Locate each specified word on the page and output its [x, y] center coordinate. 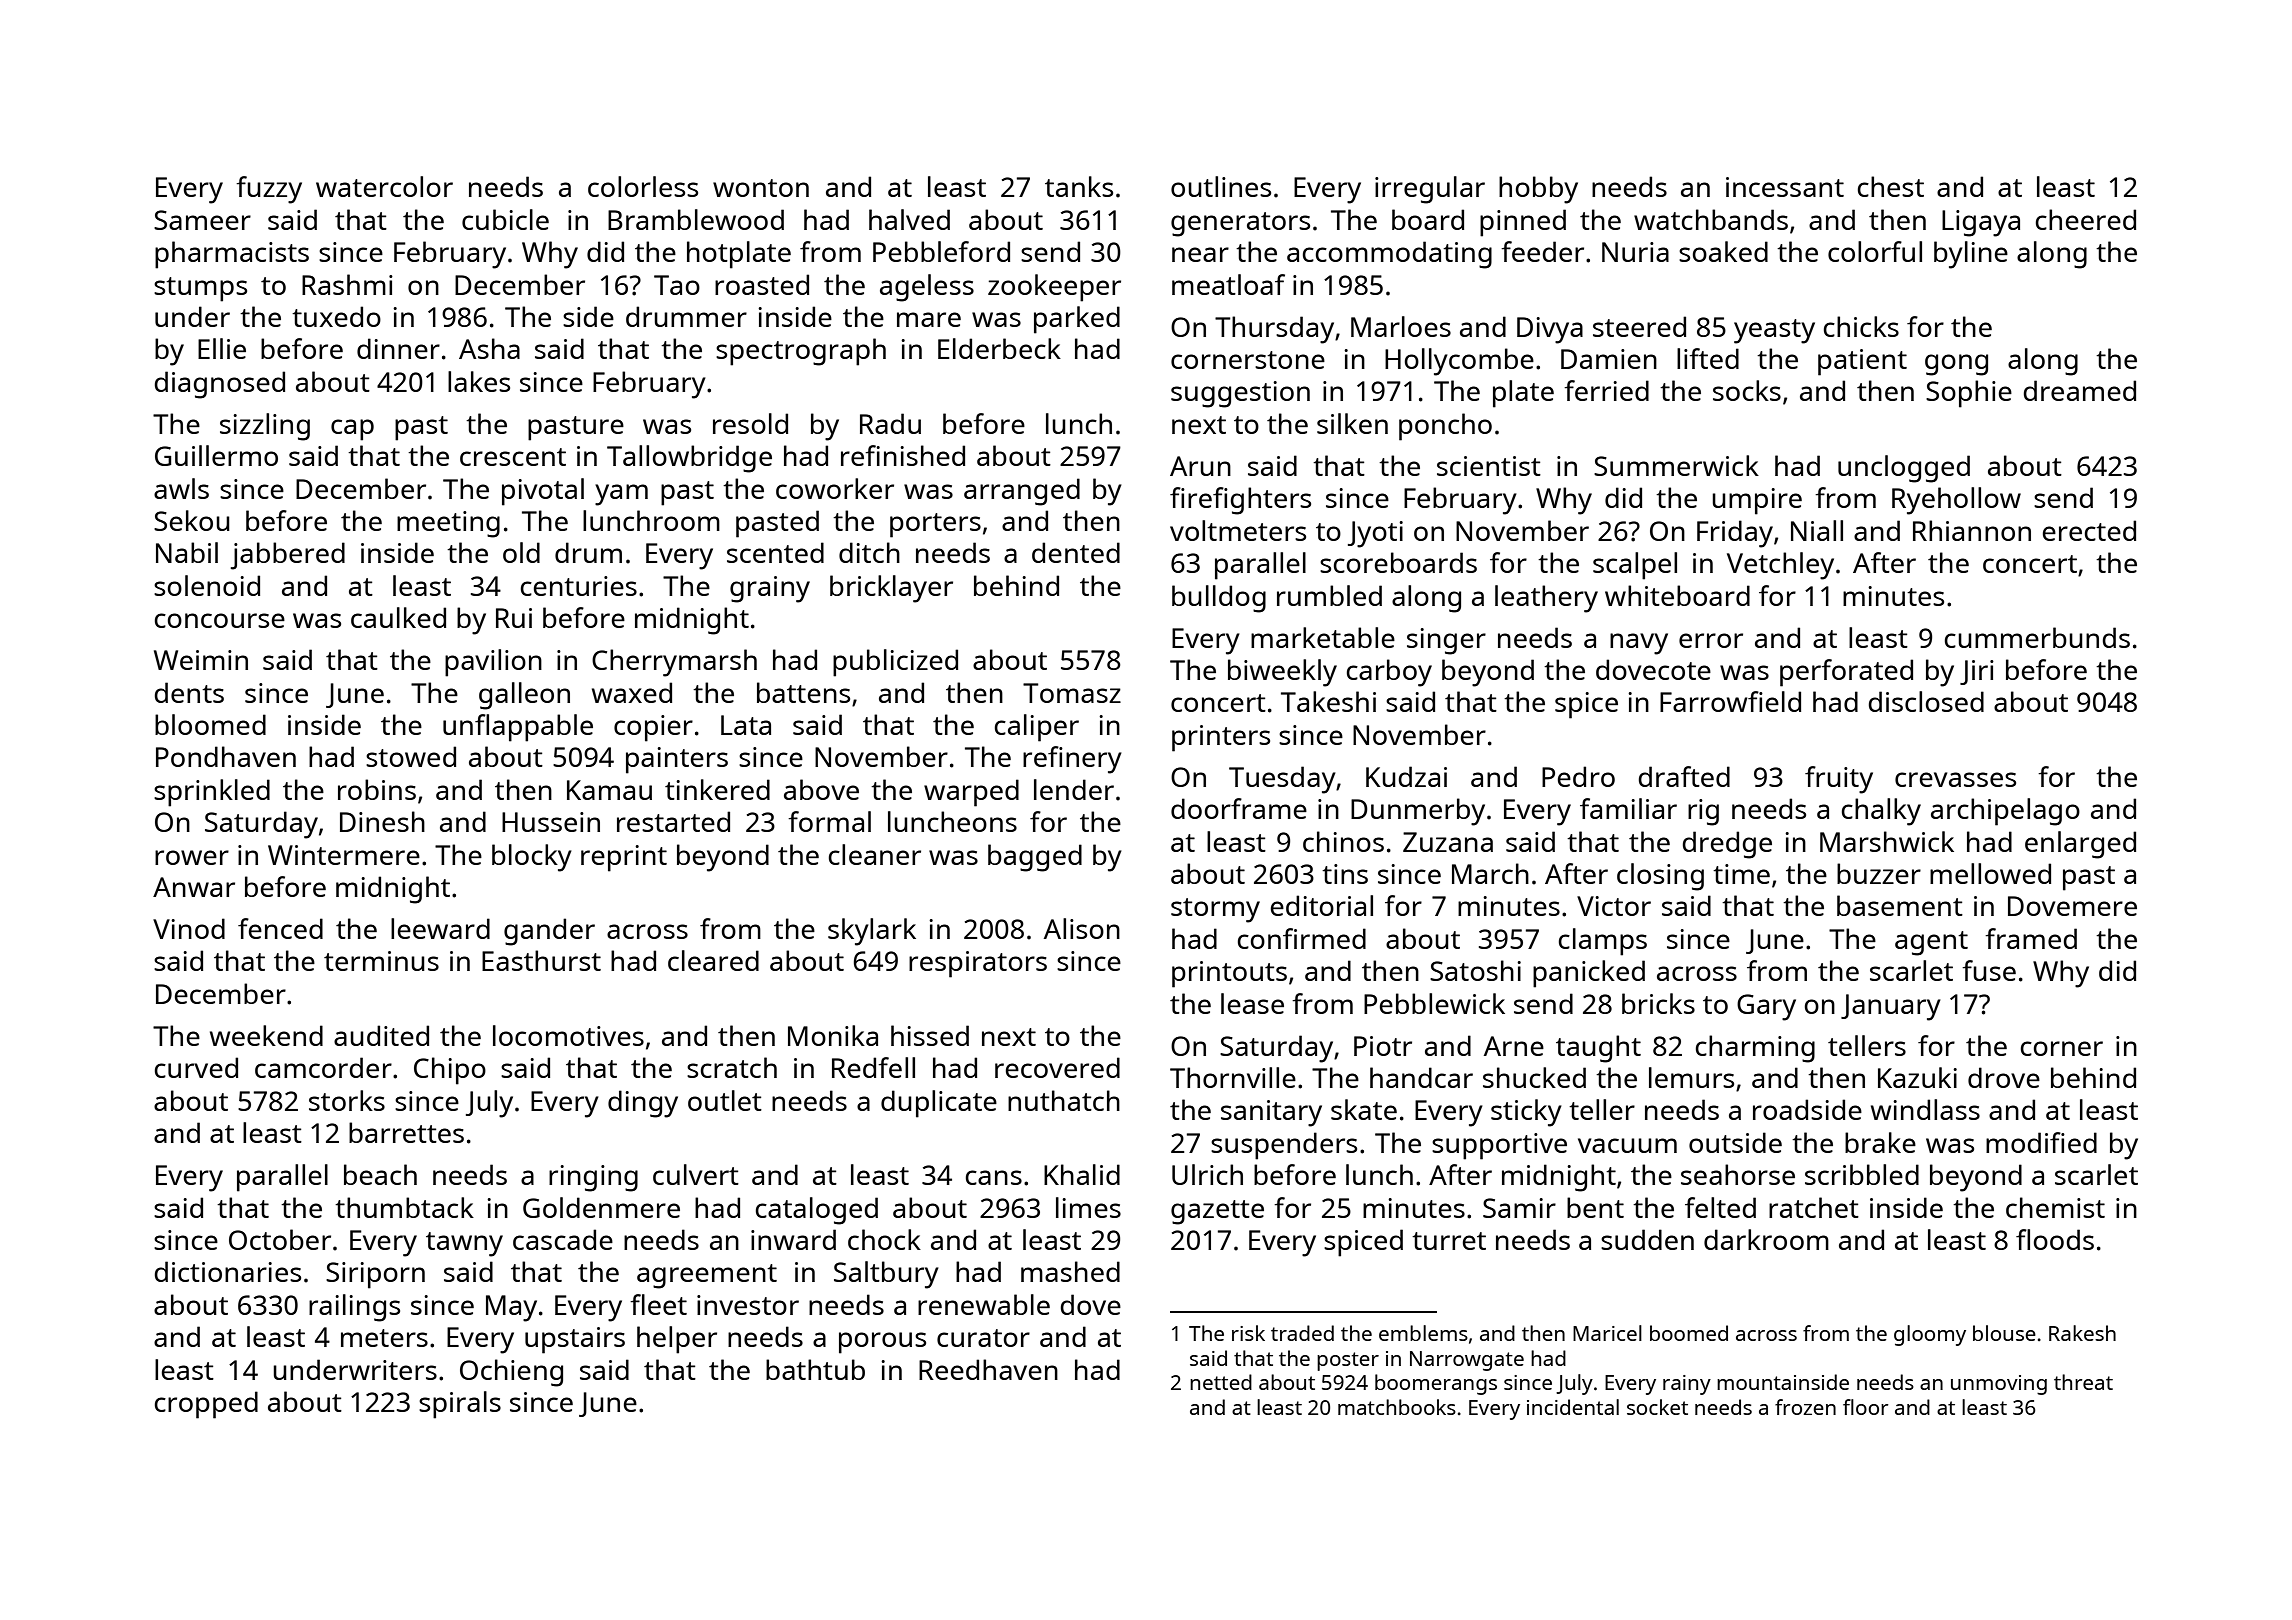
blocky [532, 858]
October [280, 1239]
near [1200, 254]
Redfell [873, 1067]
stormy [1215, 910]
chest [1890, 186]
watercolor [384, 186]
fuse [1989, 970]
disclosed [1926, 701]
